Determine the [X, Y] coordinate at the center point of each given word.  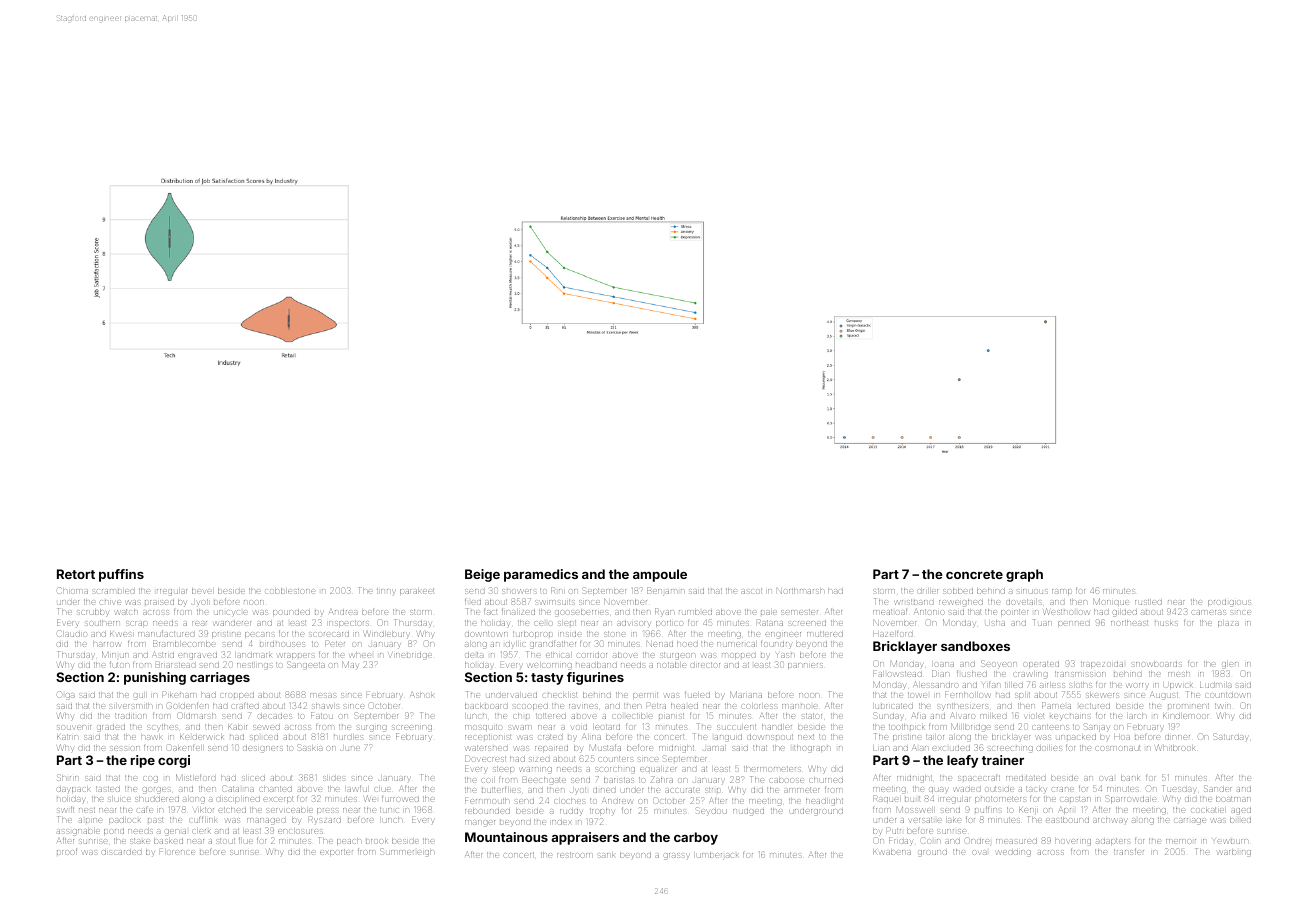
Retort [76, 574]
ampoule [660, 575]
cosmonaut [1118, 748]
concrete [974, 574]
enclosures [300, 831]
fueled [697, 694]
